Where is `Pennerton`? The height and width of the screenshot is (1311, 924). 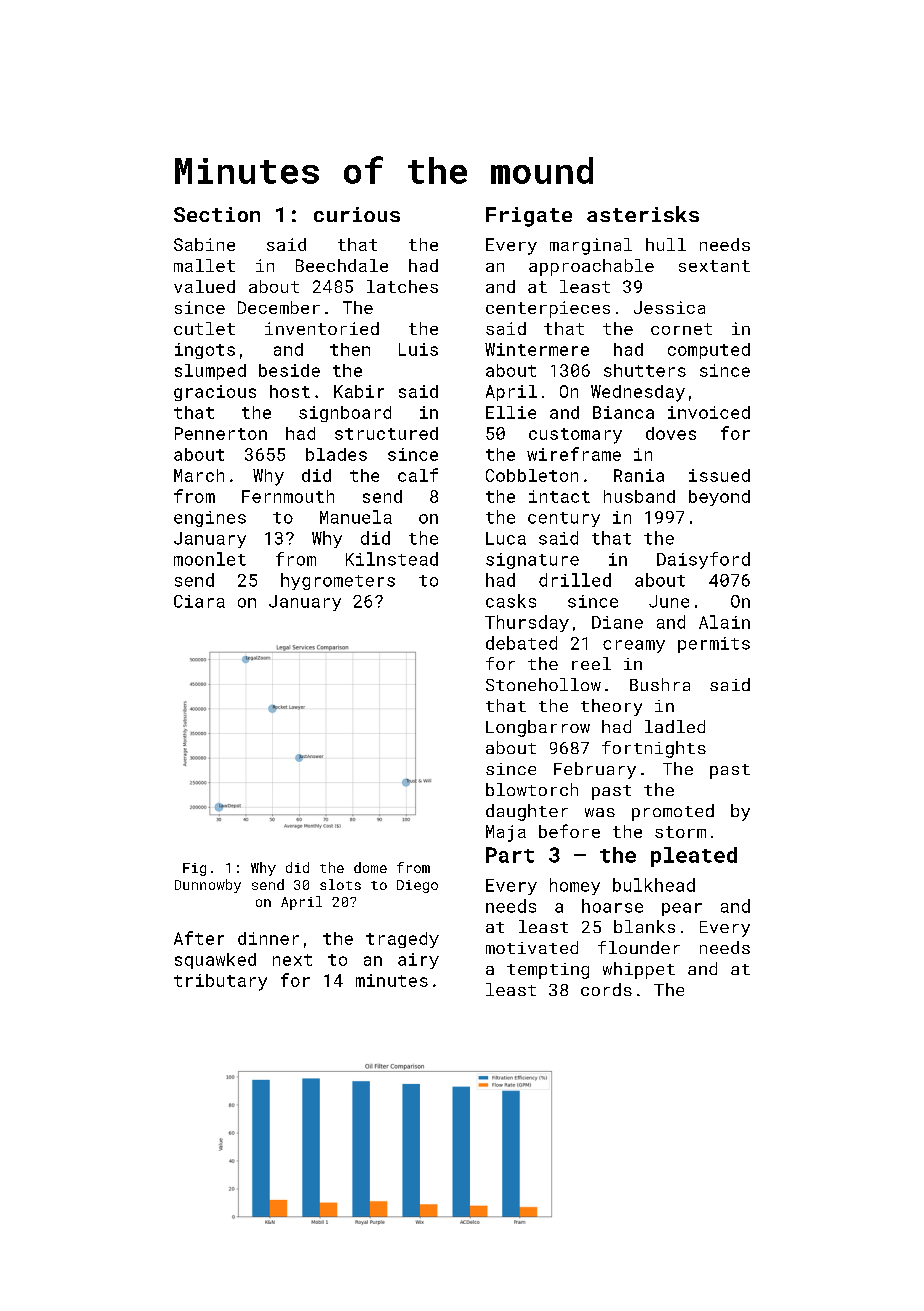
Pennerton is located at coordinates (221, 433).
